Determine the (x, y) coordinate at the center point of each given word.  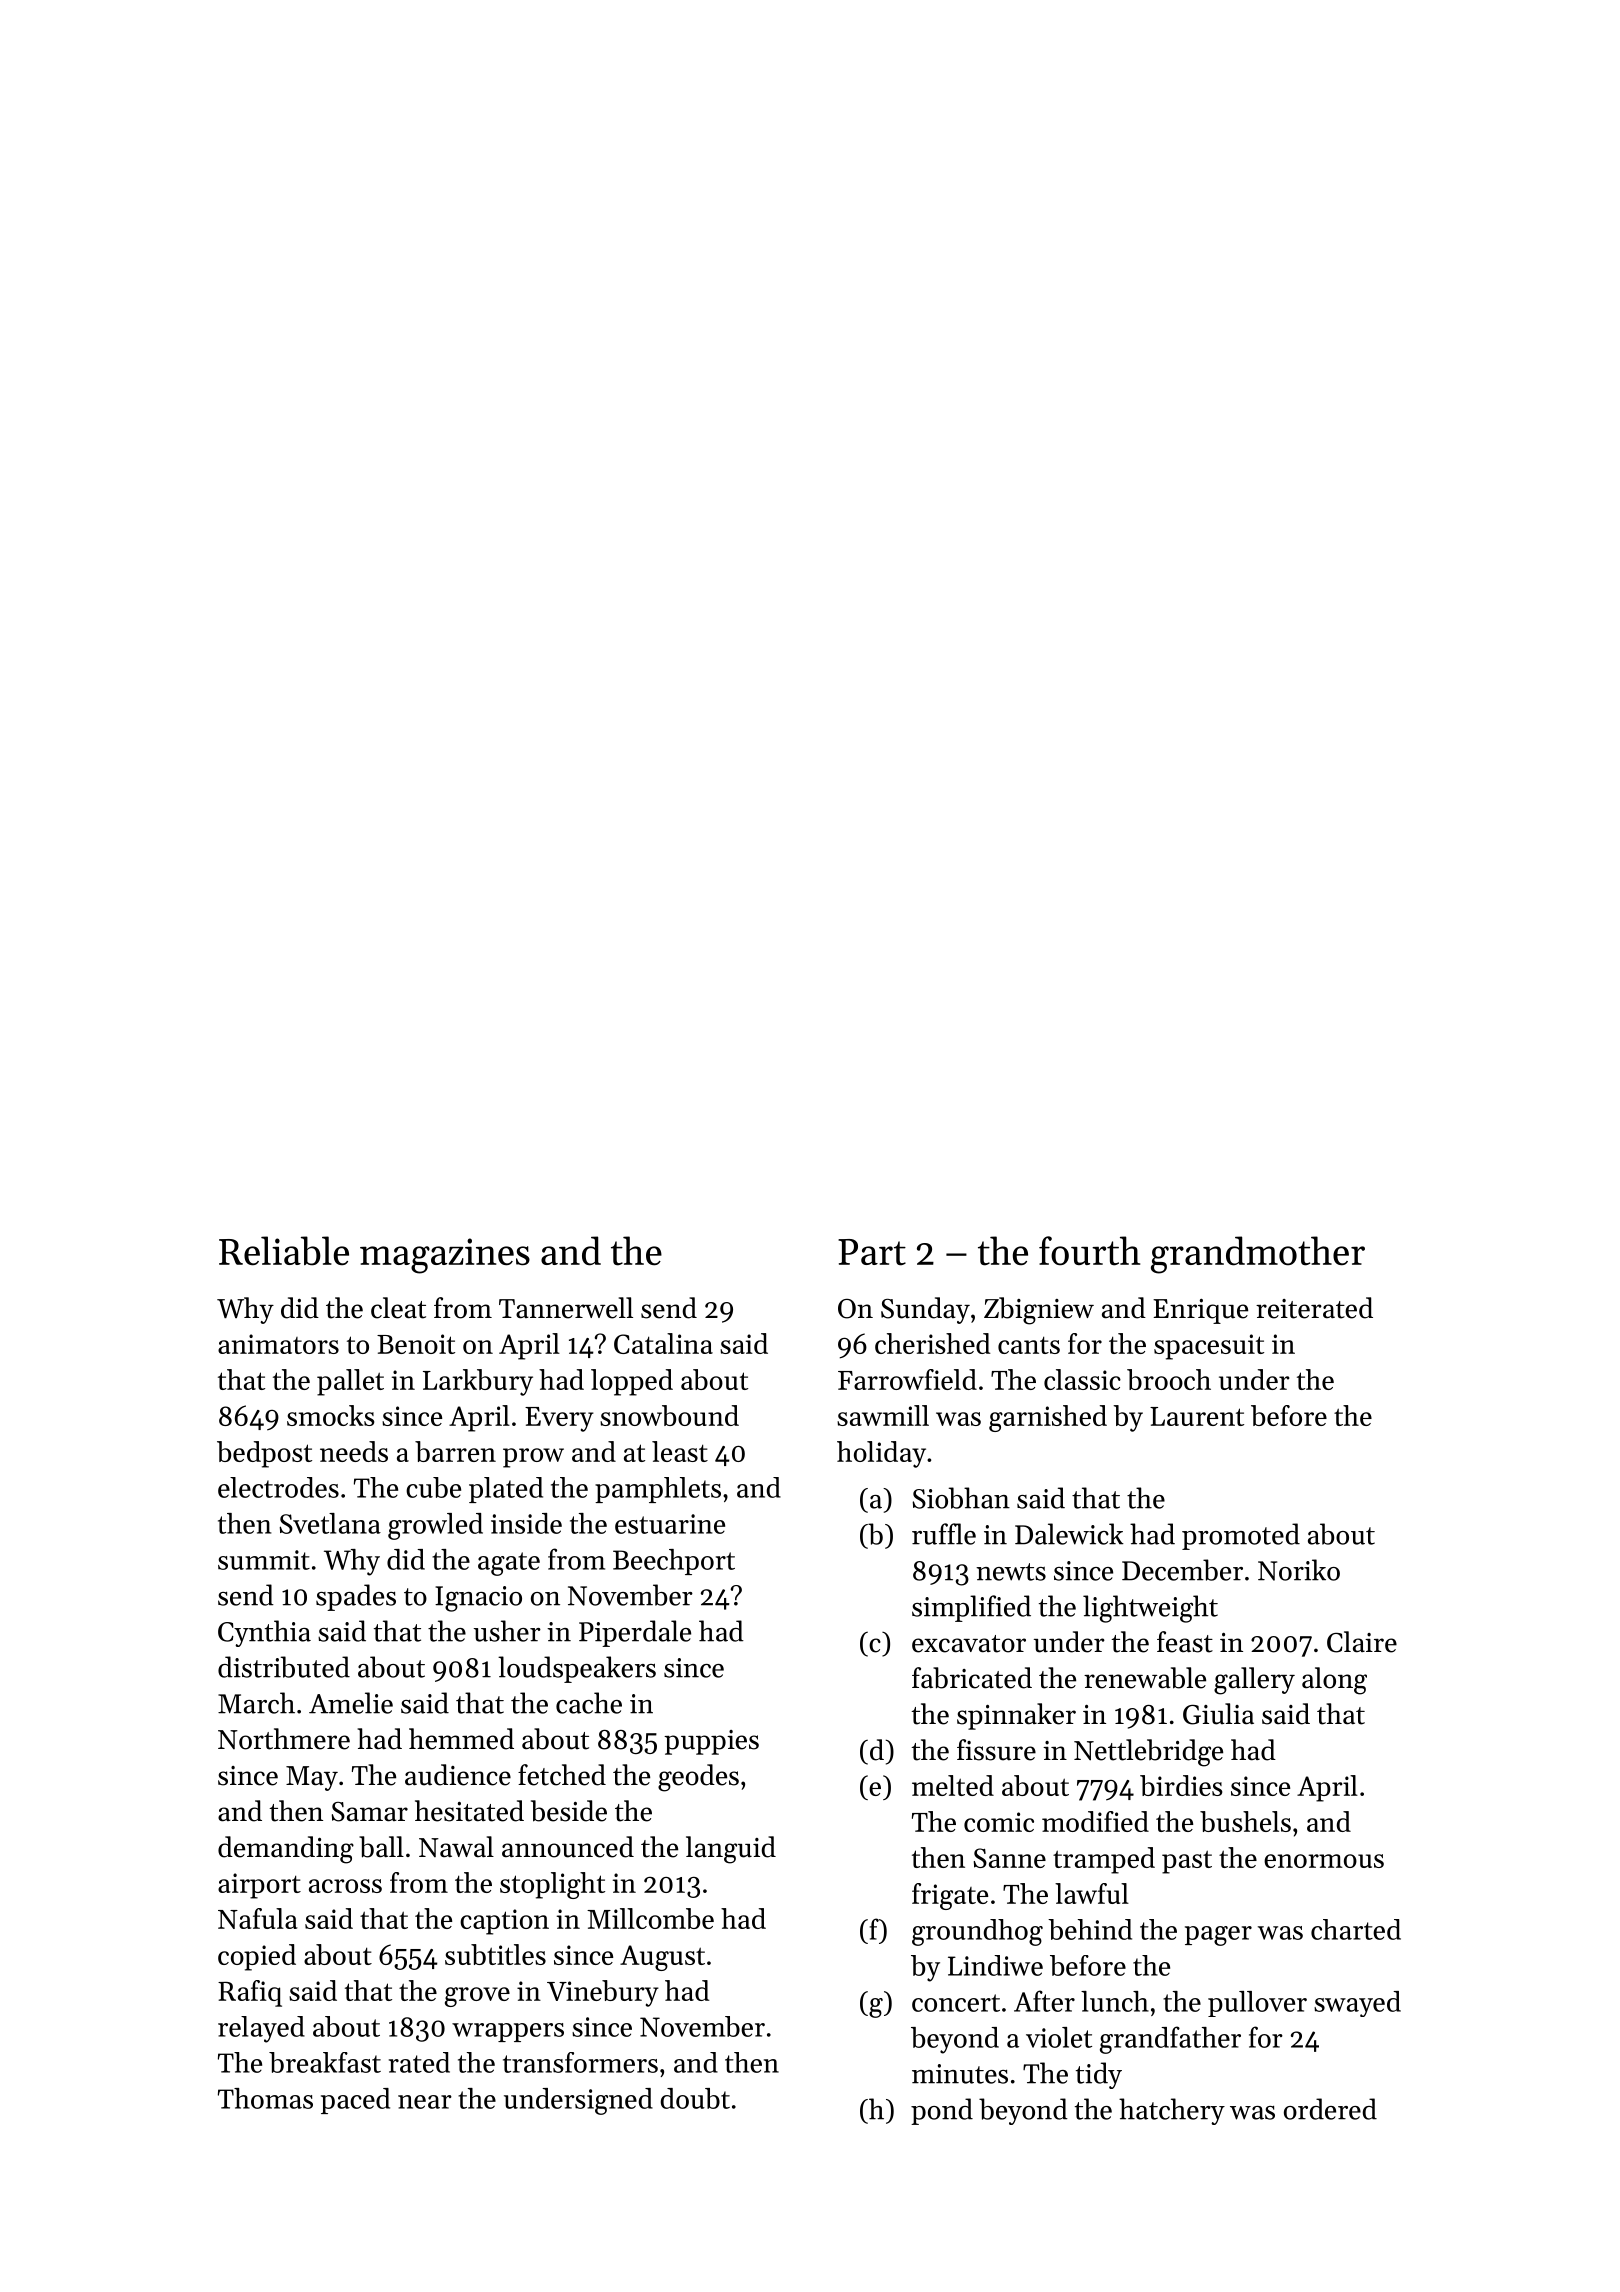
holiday (881, 1454)
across (345, 1886)
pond (942, 2111)
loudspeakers (577, 1669)
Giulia (1218, 1714)
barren (455, 1451)
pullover (1257, 2004)
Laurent (1197, 1416)
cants (1029, 1345)
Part (872, 1252)
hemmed (461, 1739)
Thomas (265, 2098)
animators (278, 1344)
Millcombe (650, 1918)
